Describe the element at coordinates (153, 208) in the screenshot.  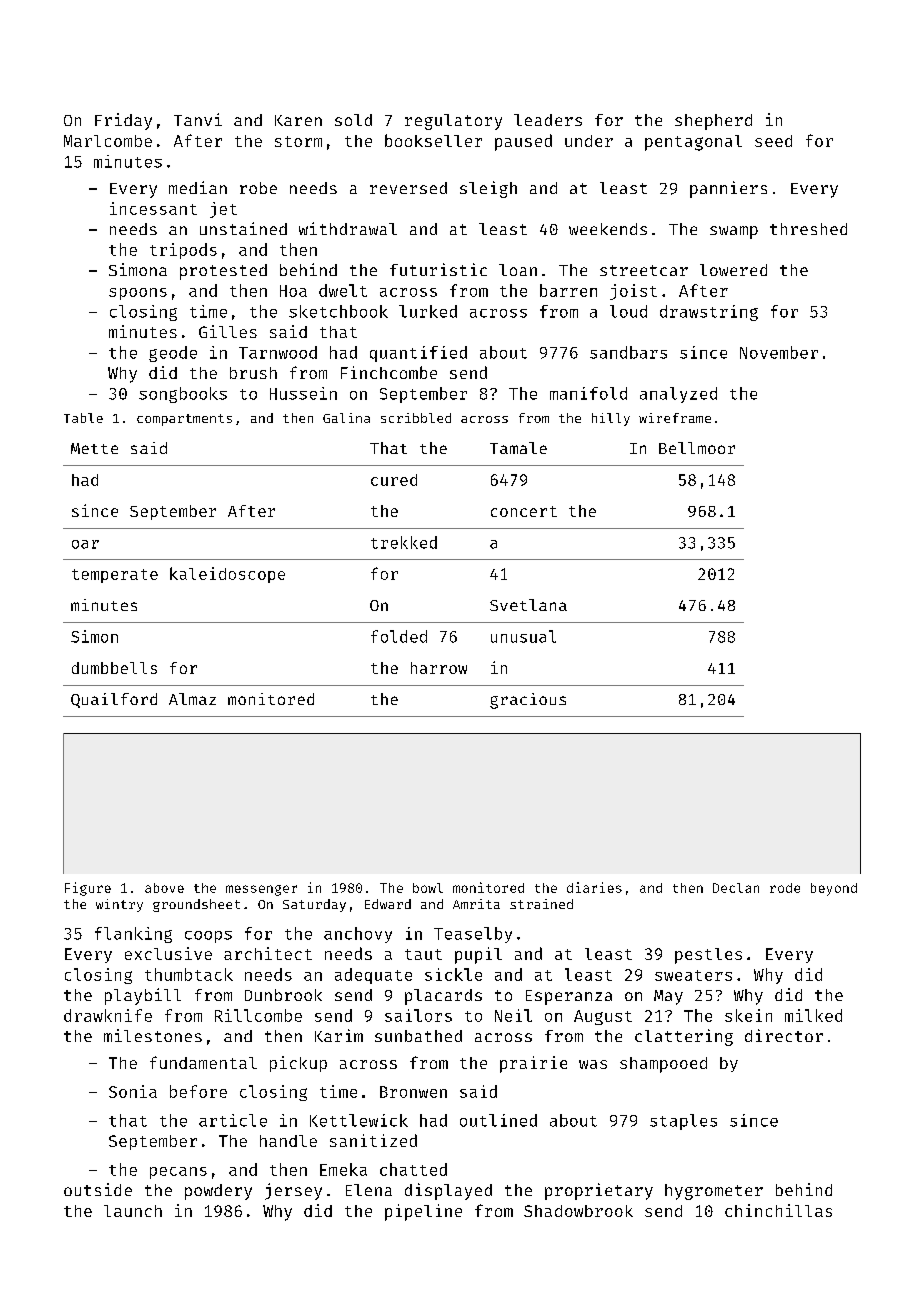
I see `incessant` at that location.
